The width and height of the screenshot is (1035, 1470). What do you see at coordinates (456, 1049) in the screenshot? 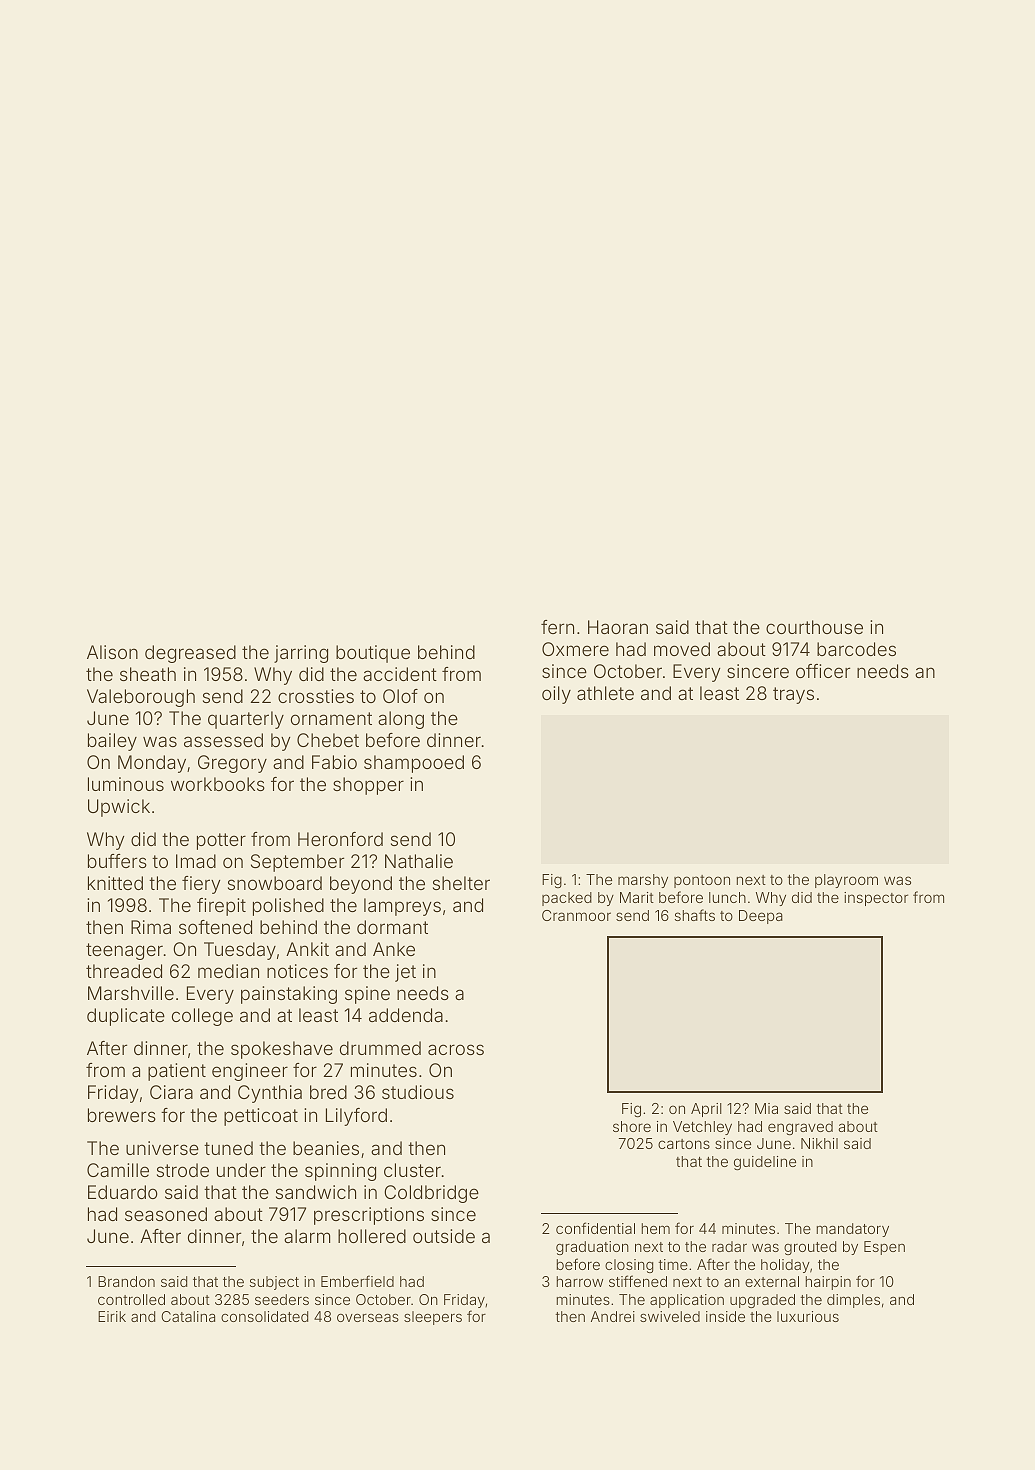
I see `across` at bounding box center [456, 1049].
